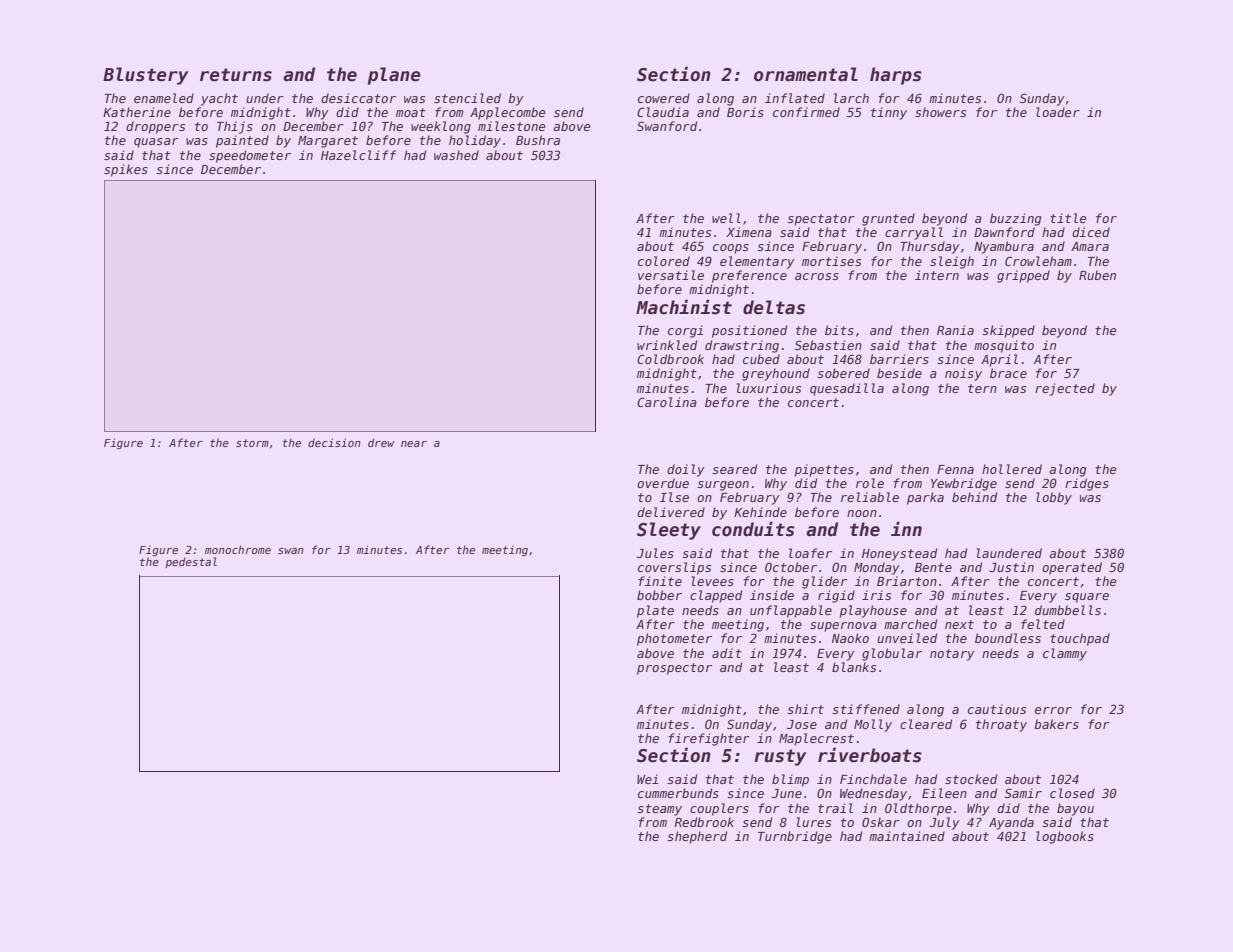 Image resolution: width=1233 pixels, height=952 pixels. What do you see at coordinates (659, 810) in the screenshot?
I see `steamy` at bounding box center [659, 810].
